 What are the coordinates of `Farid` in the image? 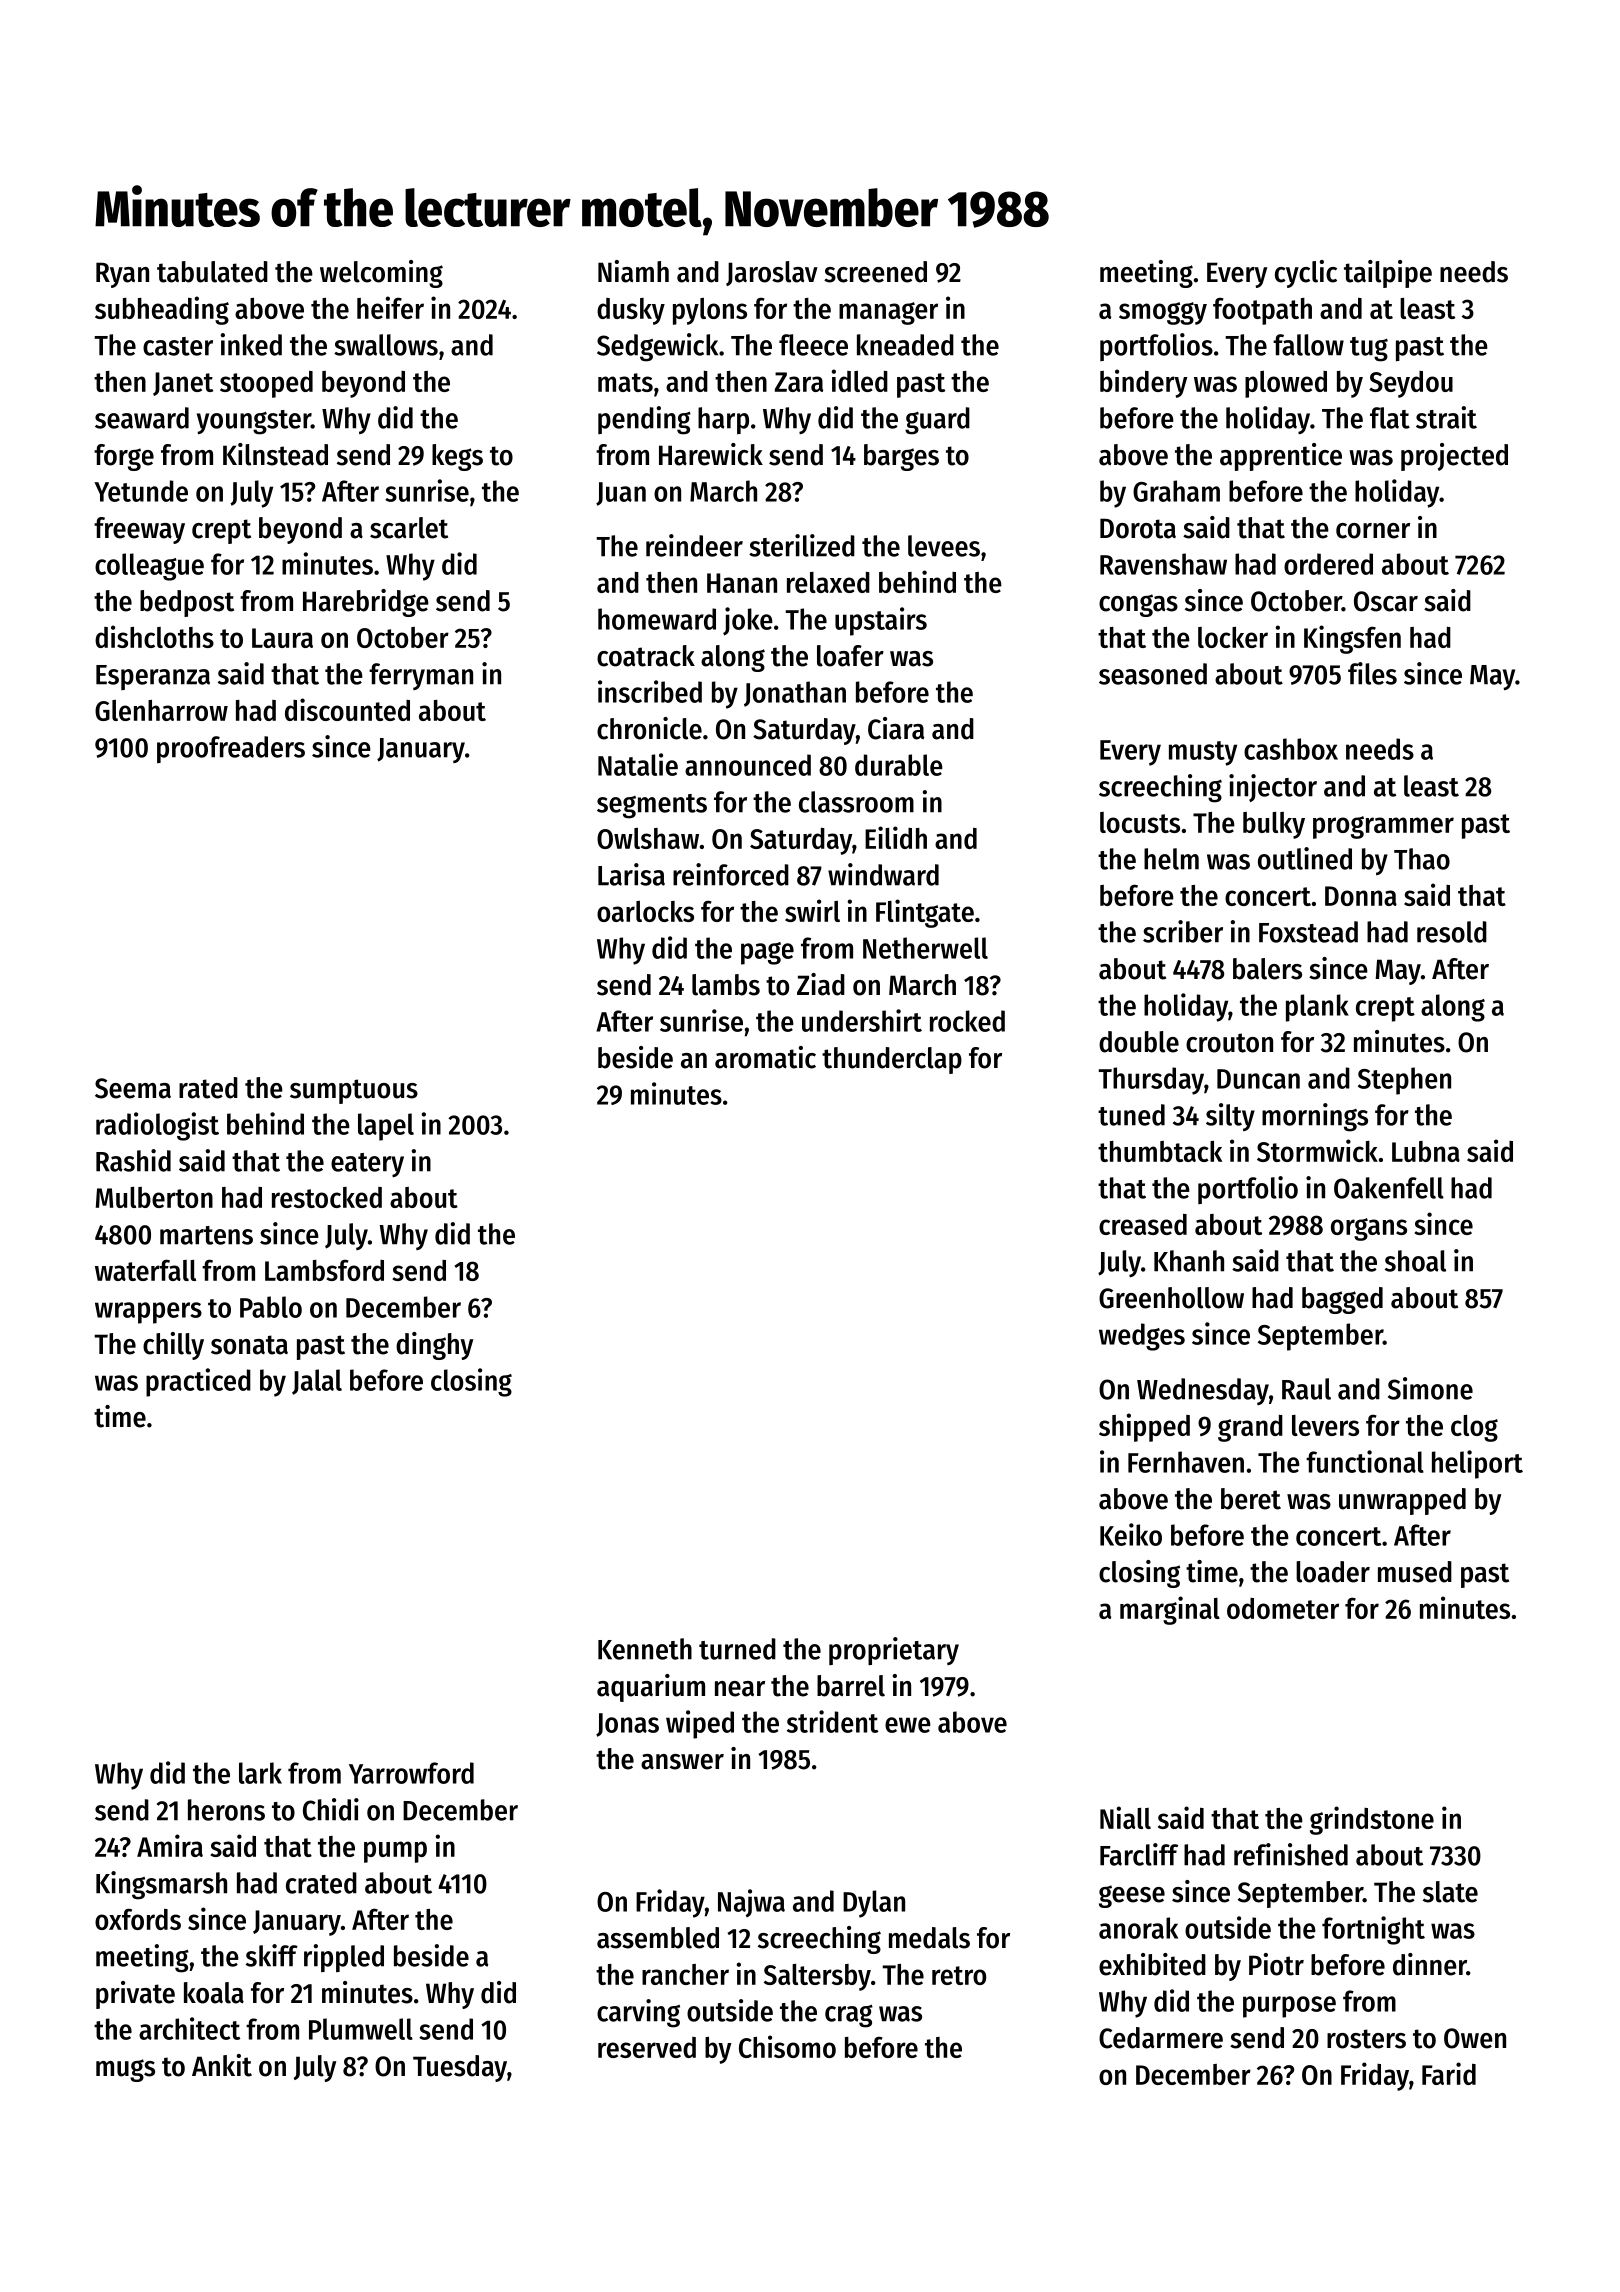 It's located at (1449, 2073).
